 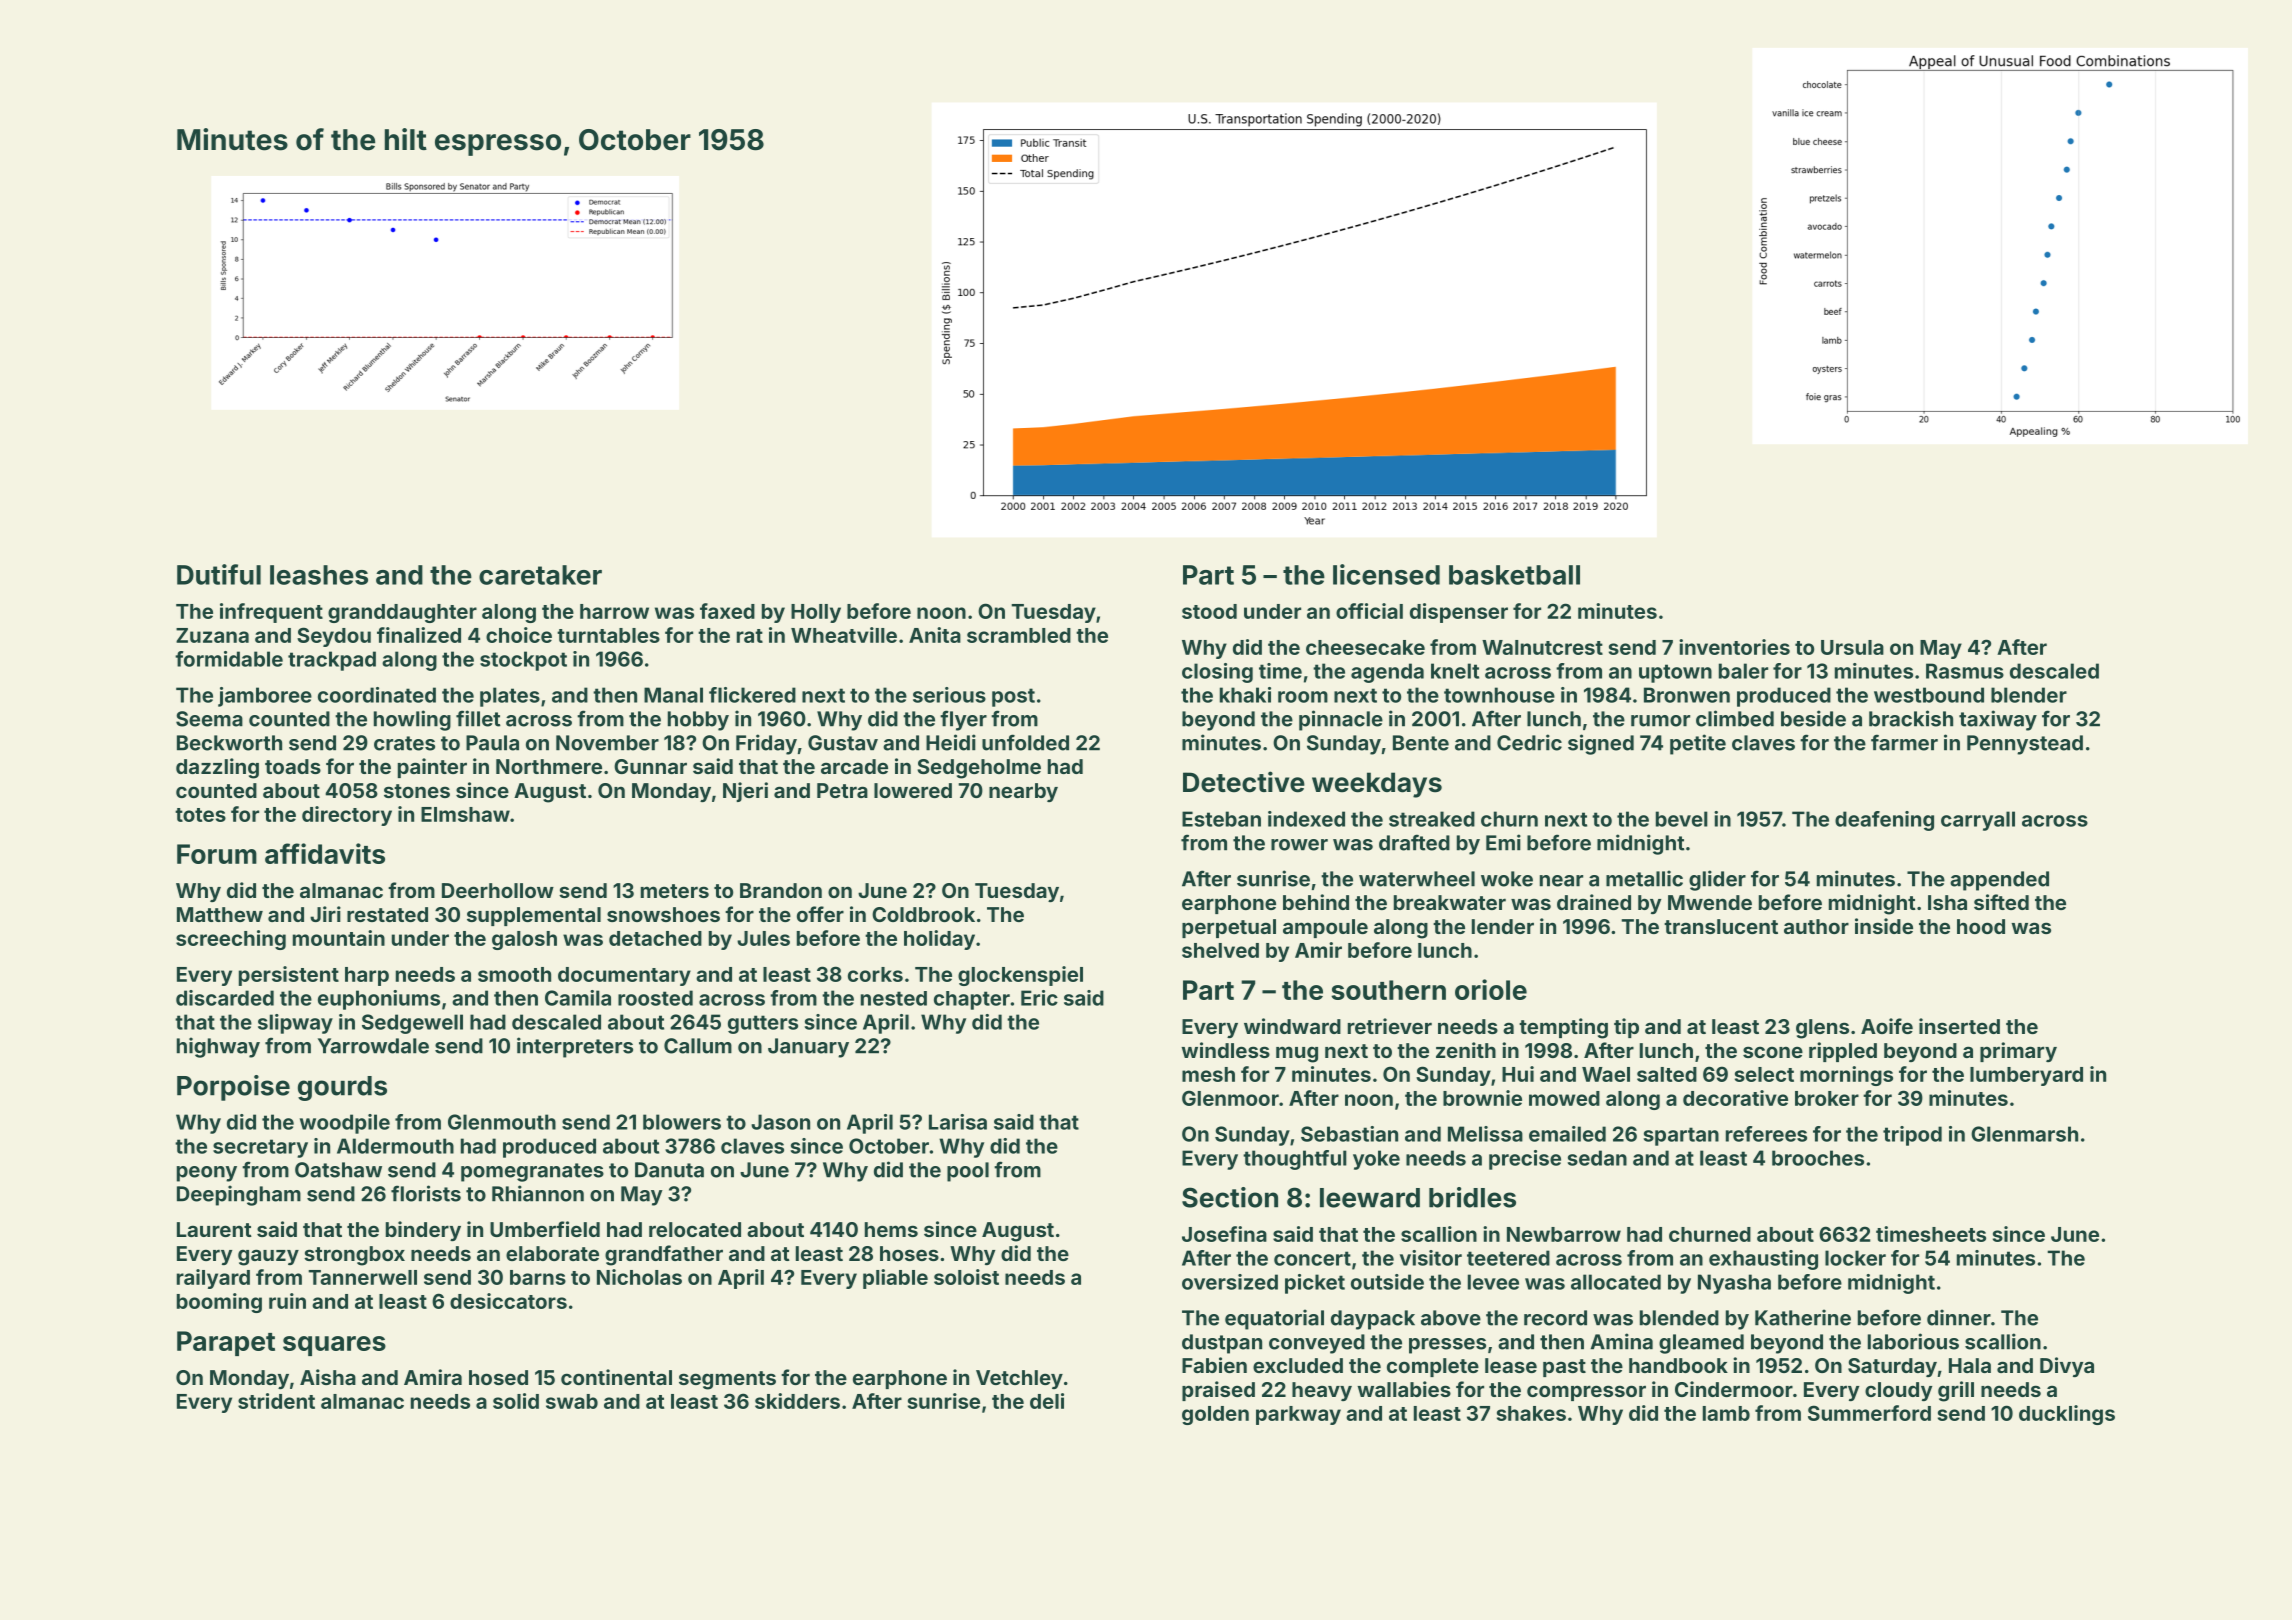 What do you see at coordinates (2001, 902) in the screenshot?
I see `sifted` at bounding box center [2001, 902].
